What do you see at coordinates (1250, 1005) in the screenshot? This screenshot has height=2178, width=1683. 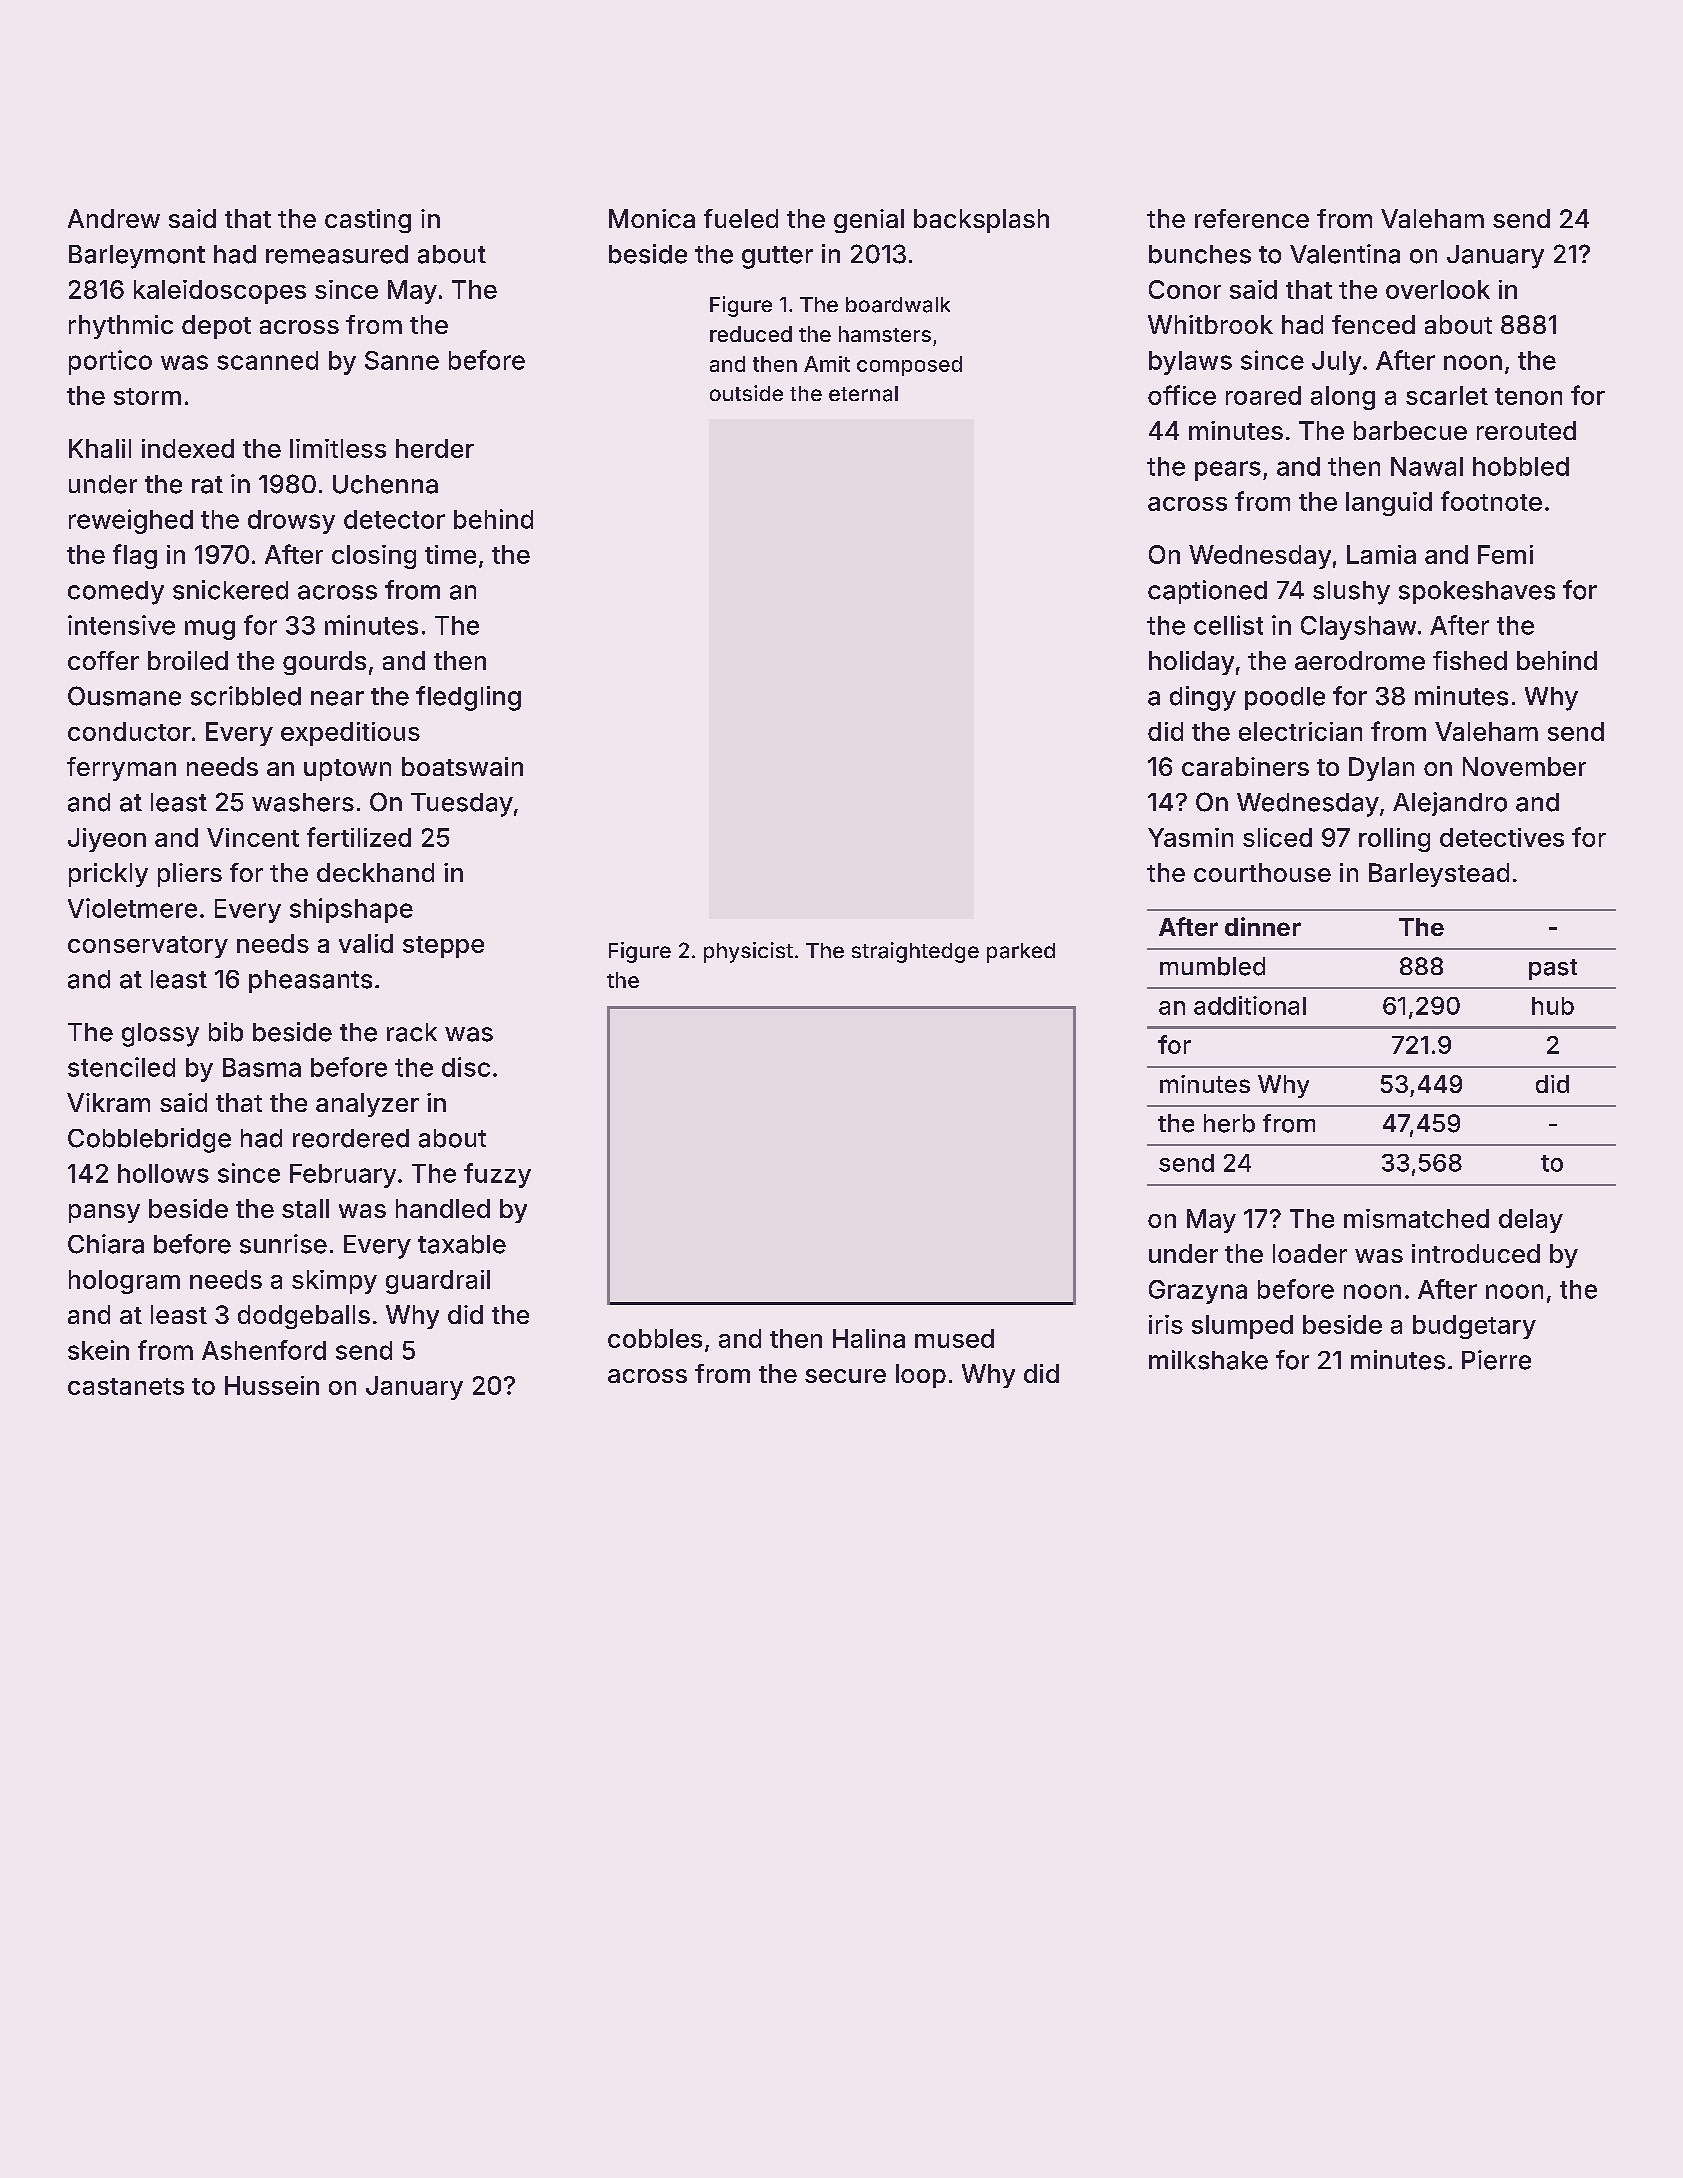 I see `additional` at bounding box center [1250, 1005].
